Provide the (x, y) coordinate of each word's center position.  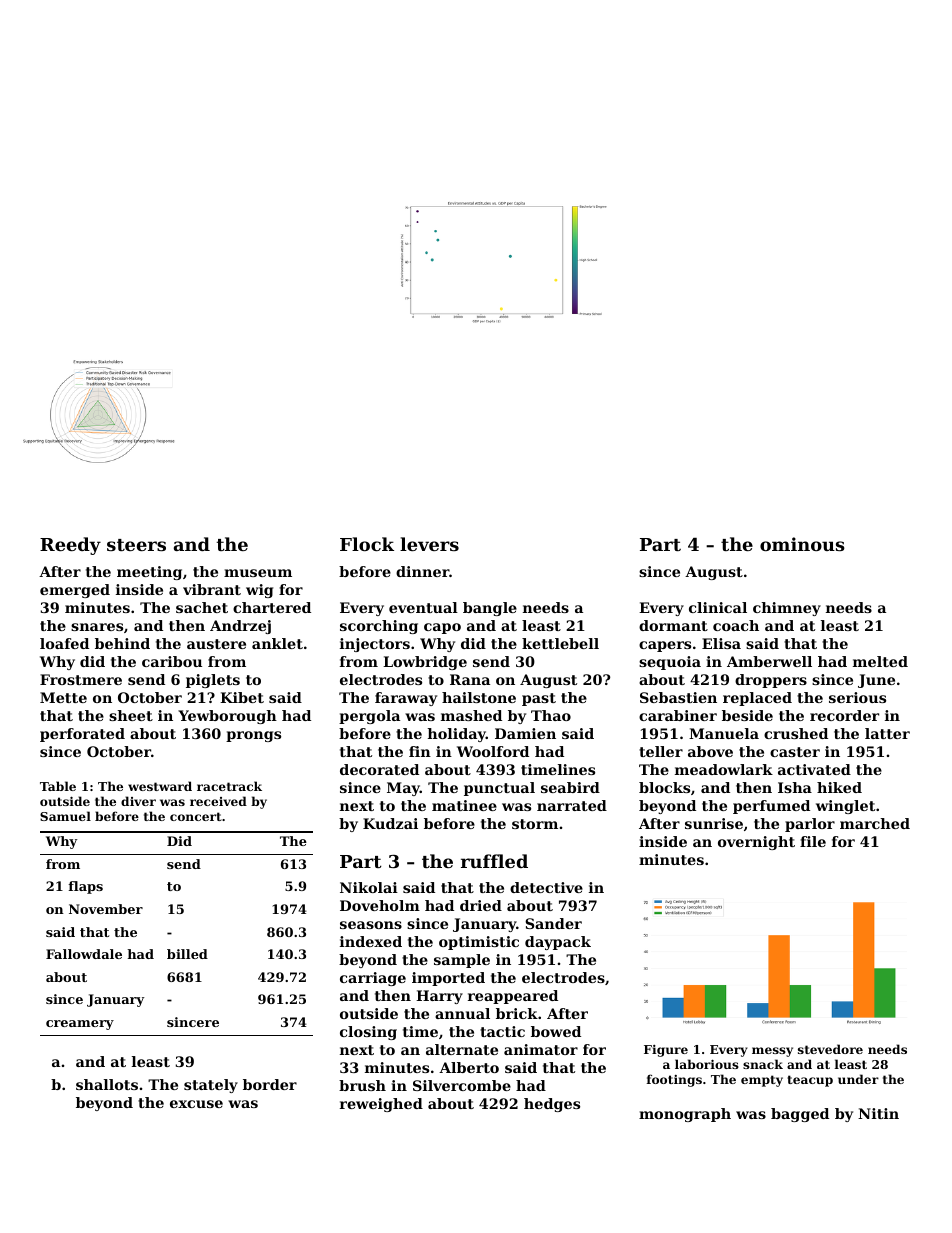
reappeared (513, 997)
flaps (85, 887)
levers (429, 544)
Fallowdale (84, 954)
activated (814, 769)
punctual (499, 789)
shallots (107, 1084)
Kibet (242, 697)
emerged (75, 591)
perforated (82, 735)
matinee (464, 805)
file (813, 841)
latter (887, 733)
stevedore (830, 1049)
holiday (456, 735)
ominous (802, 544)
